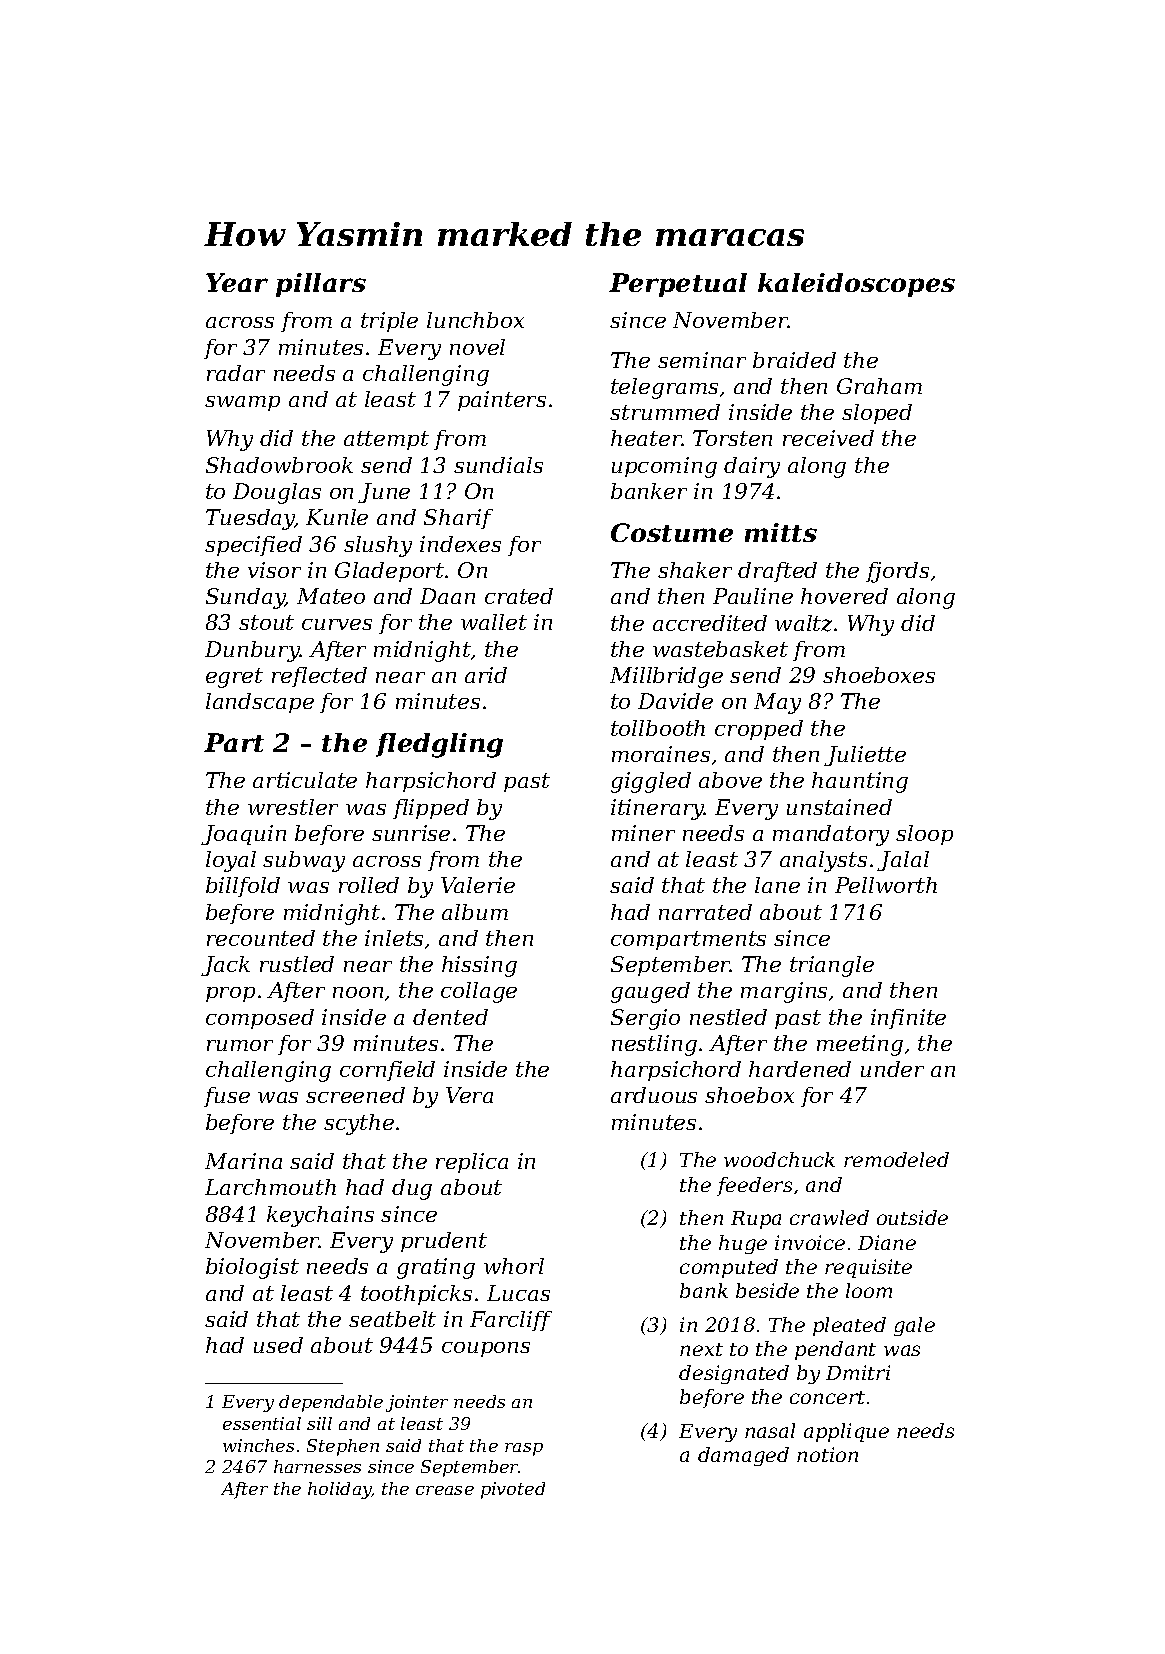  What do you see at coordinates (321, 285) in the screenshot?
I see `pillars` at bounding box center [321, 285].
